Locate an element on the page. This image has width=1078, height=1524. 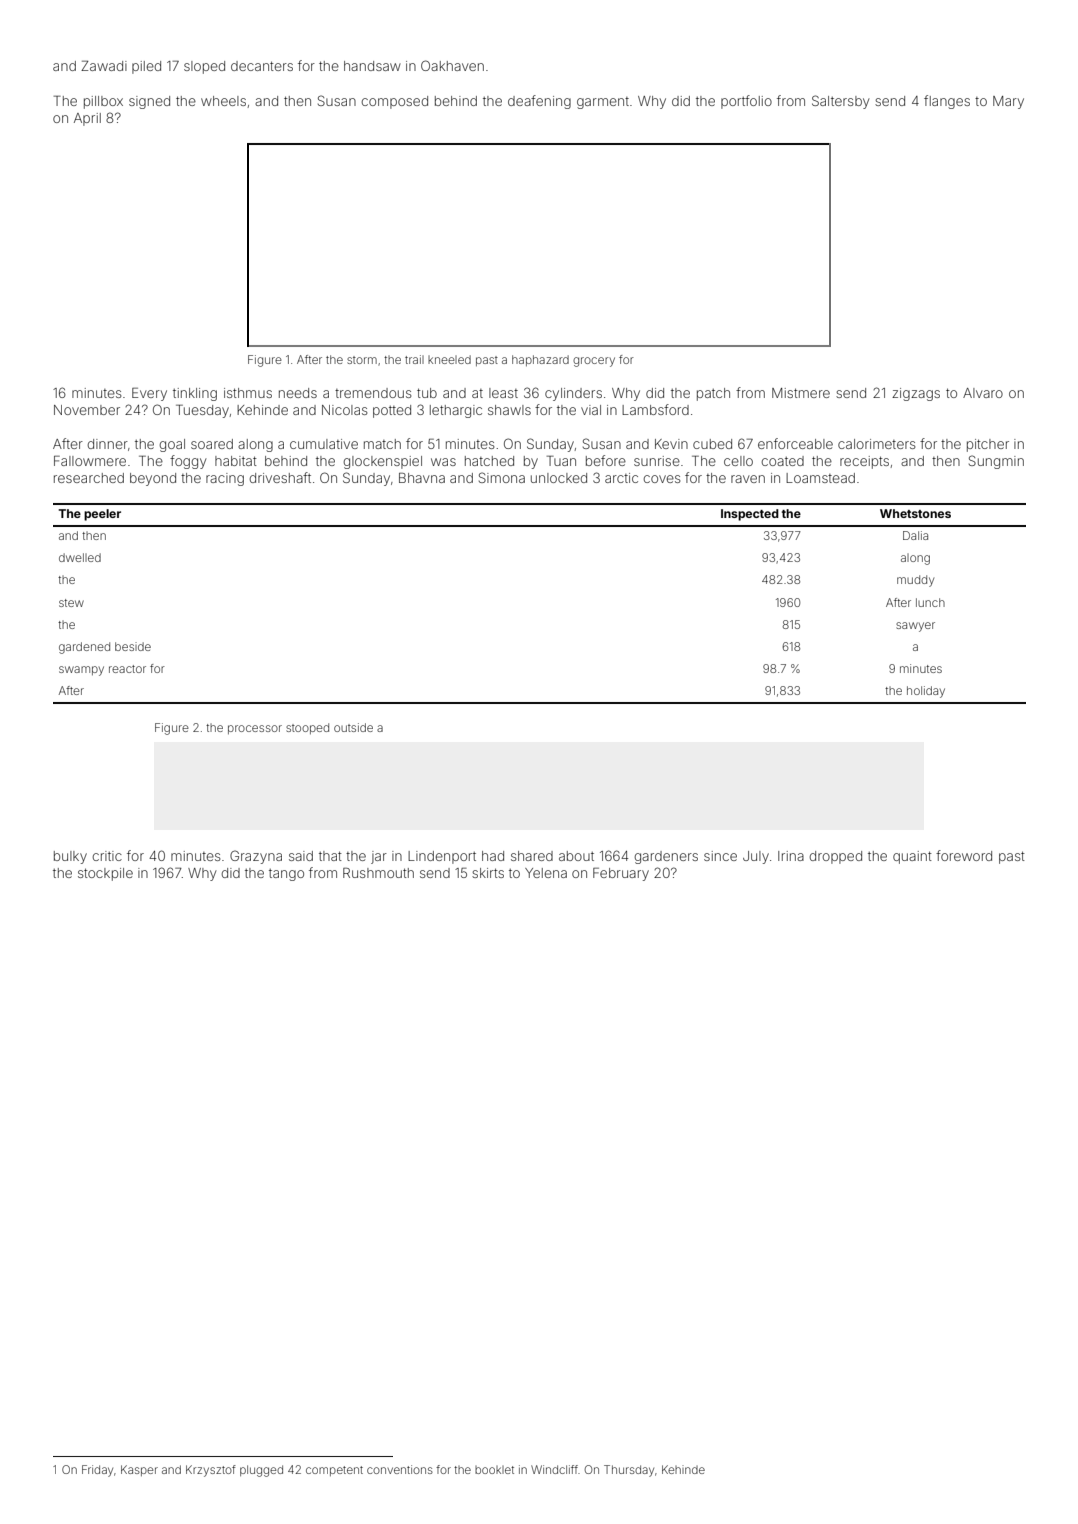
gardeners is located at coordinates (666, 857).
